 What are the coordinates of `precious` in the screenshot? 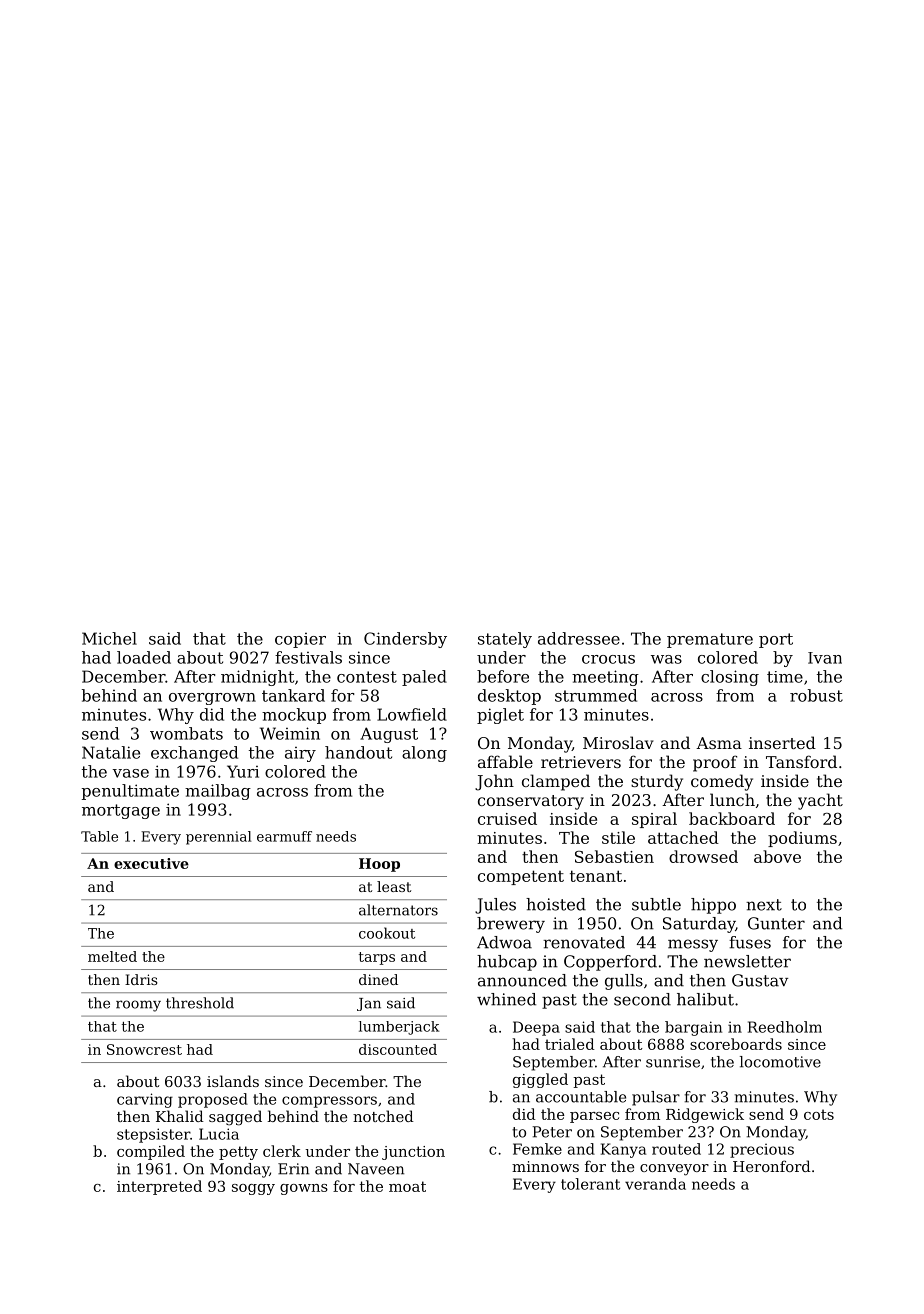 It's located at (762, 1151).
